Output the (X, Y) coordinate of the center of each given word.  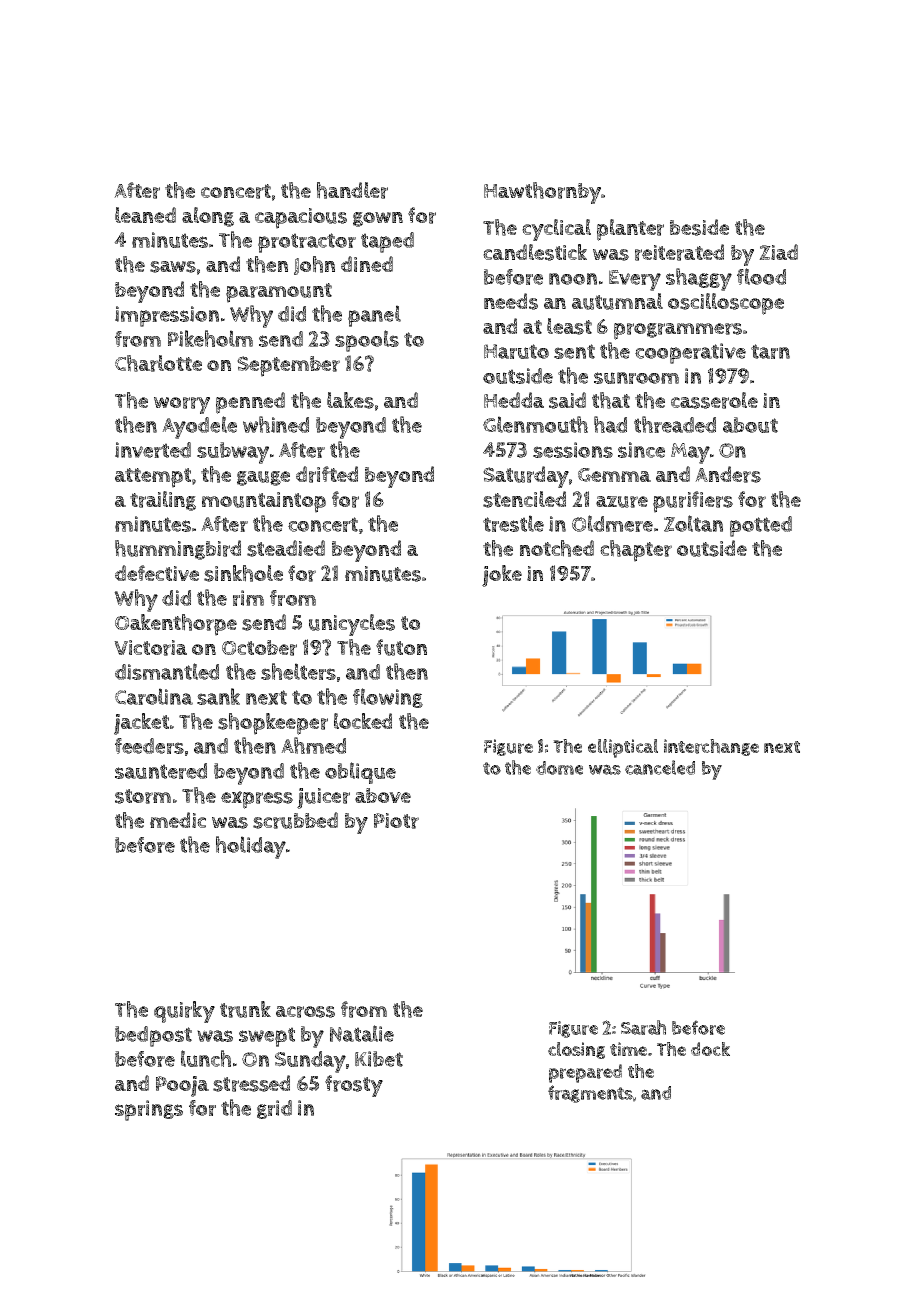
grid (274, 1109)
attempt (153, 478)
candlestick (535, 252)
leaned (145, 215)
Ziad (778, 252)
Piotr (396, 821)
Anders (728, 474)
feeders (149, 746)
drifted (327, 474)
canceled (660, 767)
